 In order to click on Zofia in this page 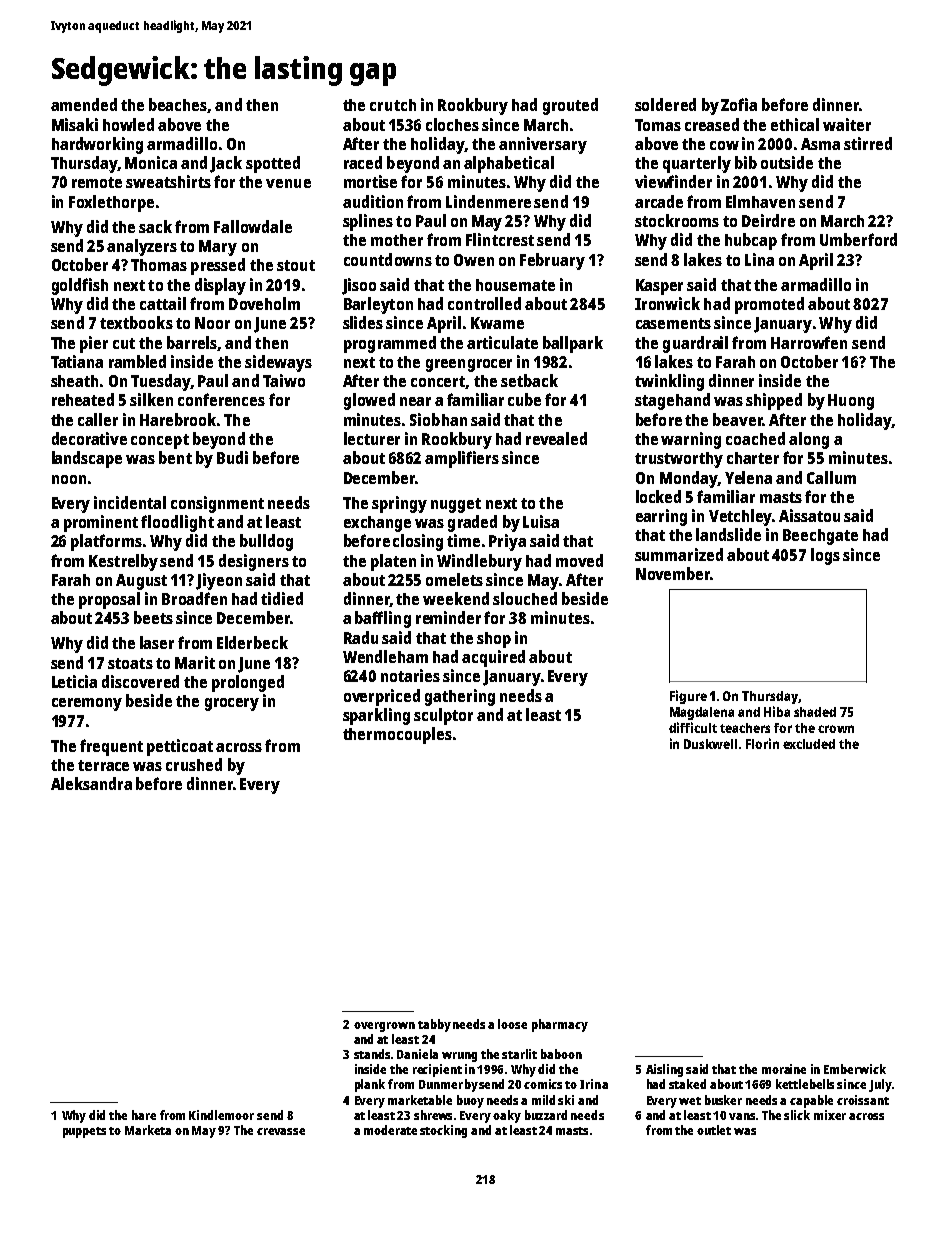, I will do `click(739, 104)`.
